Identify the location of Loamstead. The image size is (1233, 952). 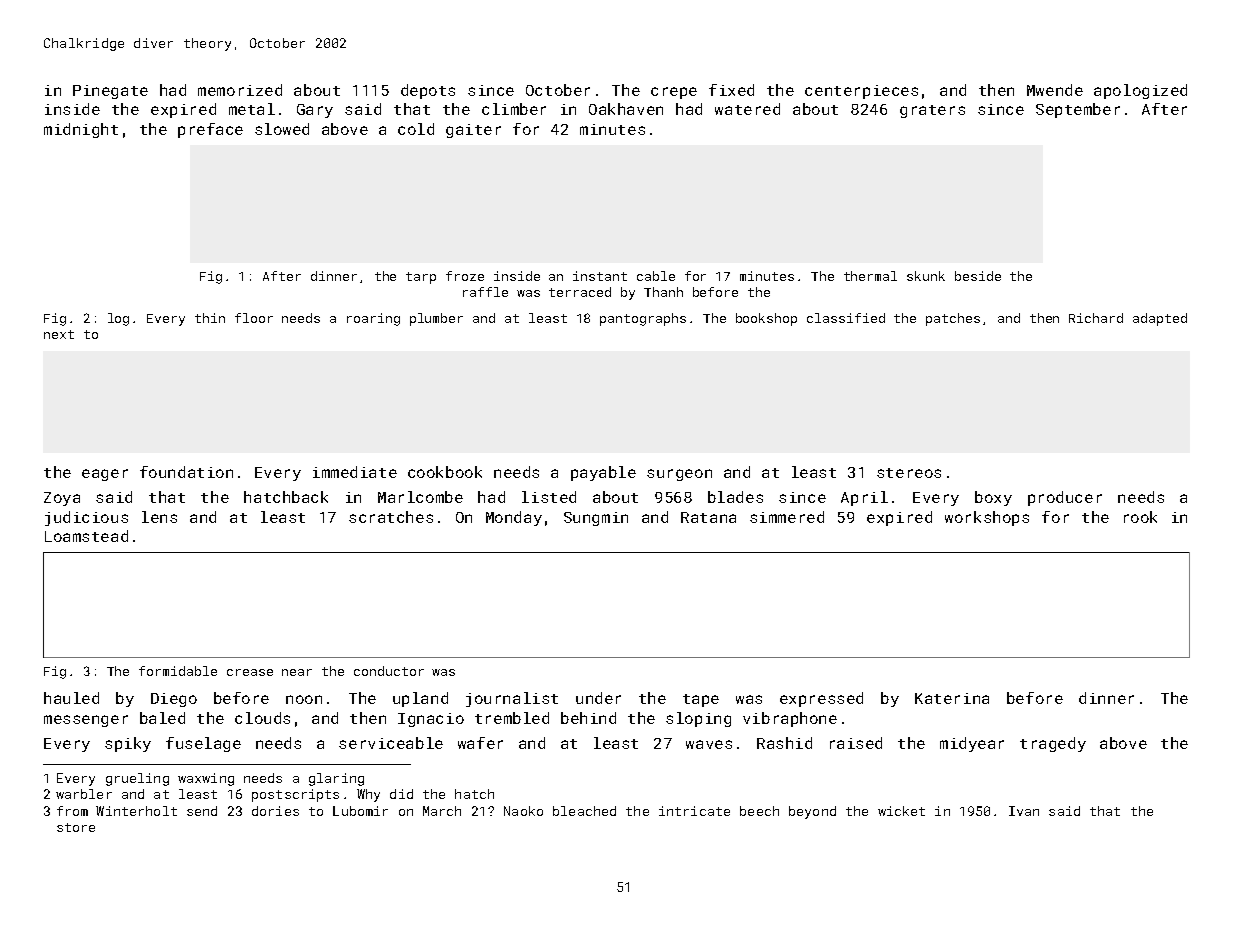
(86, 536).
